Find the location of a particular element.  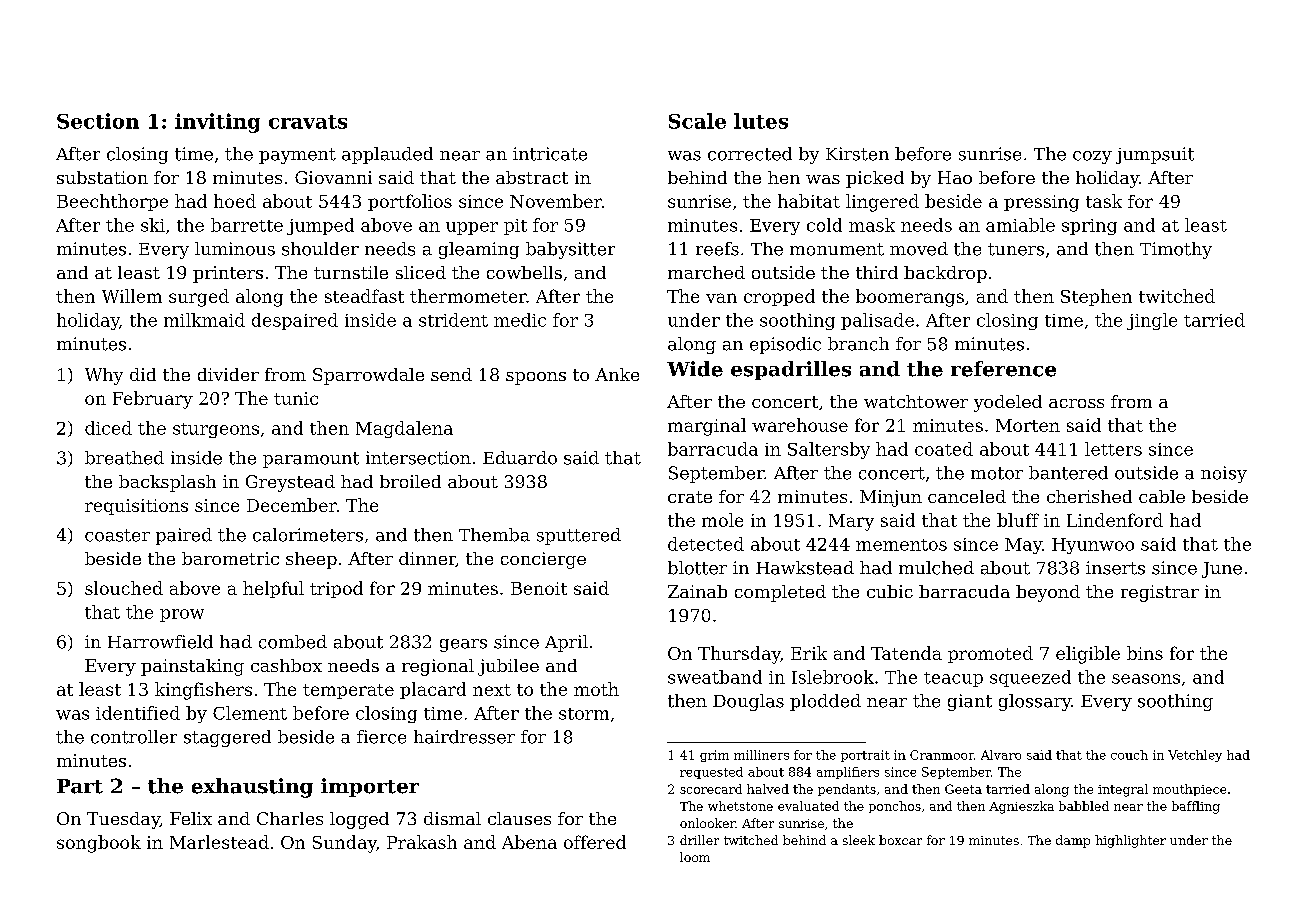

exhausting is located at coordinates (252, 788).
